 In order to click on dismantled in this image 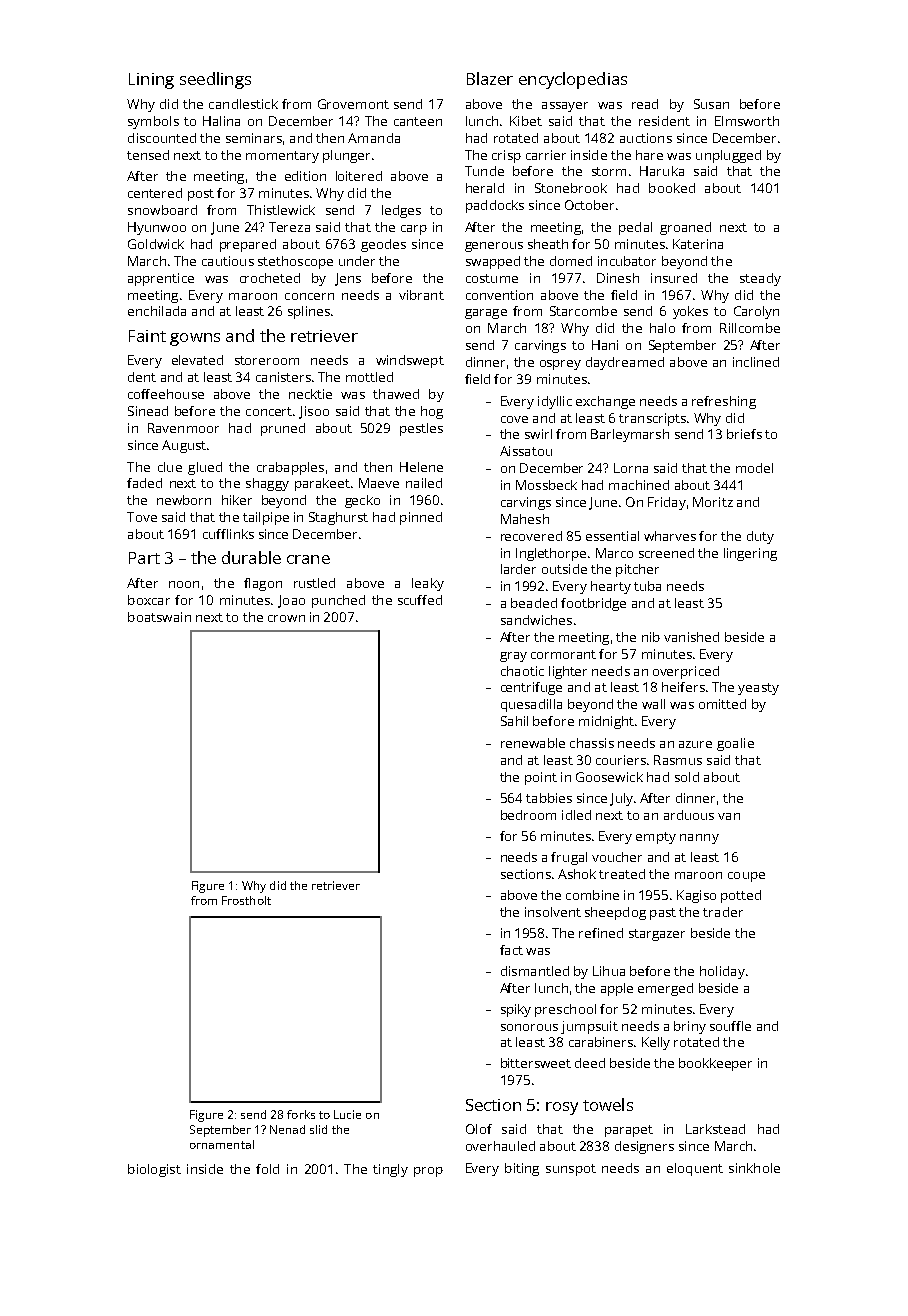, I will do `click(535, 971)`.
